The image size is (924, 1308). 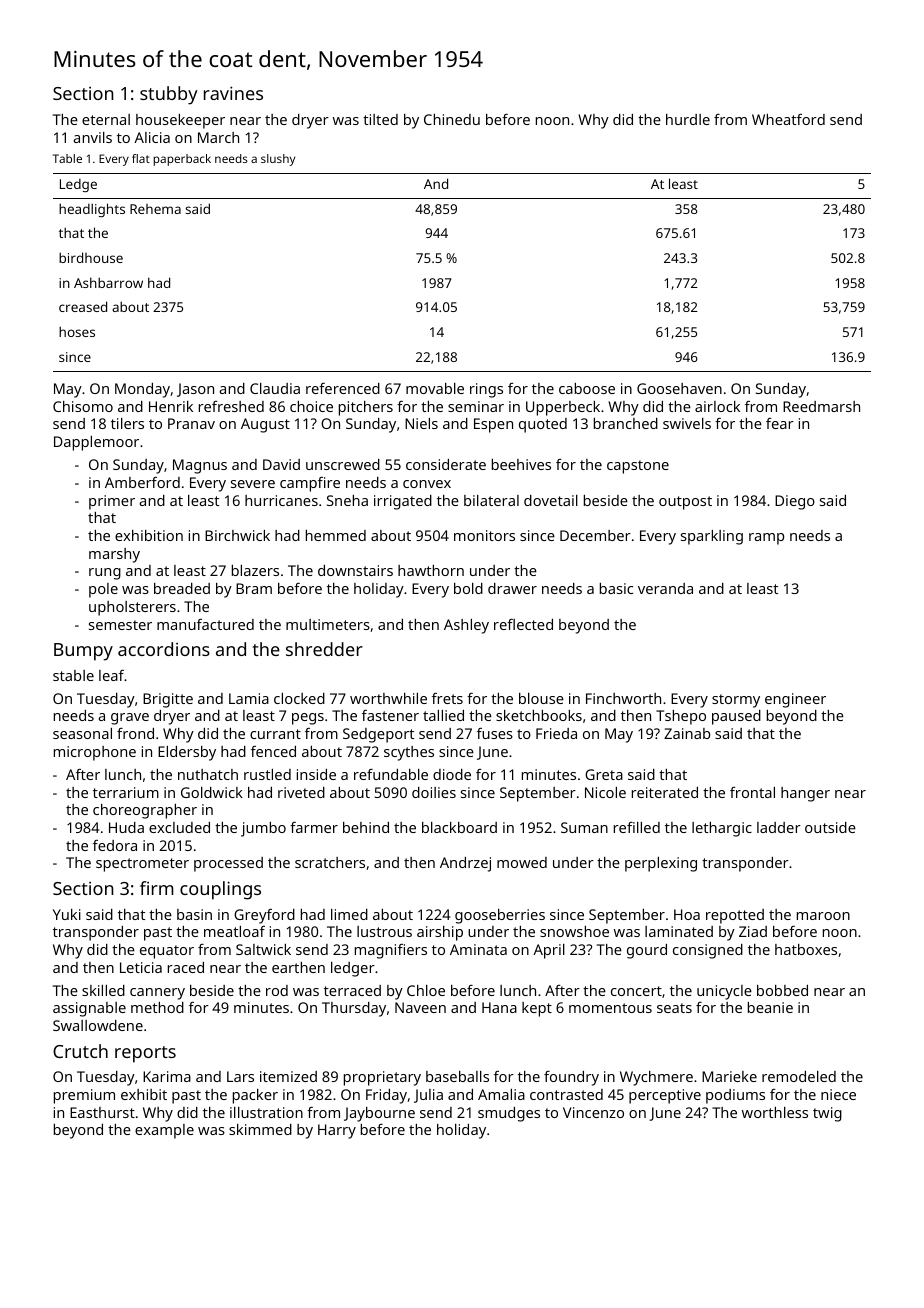 What do you see at coordinates (164, 1131) in the screenshot?
I see `example` at bounding box center [164, 1131].
